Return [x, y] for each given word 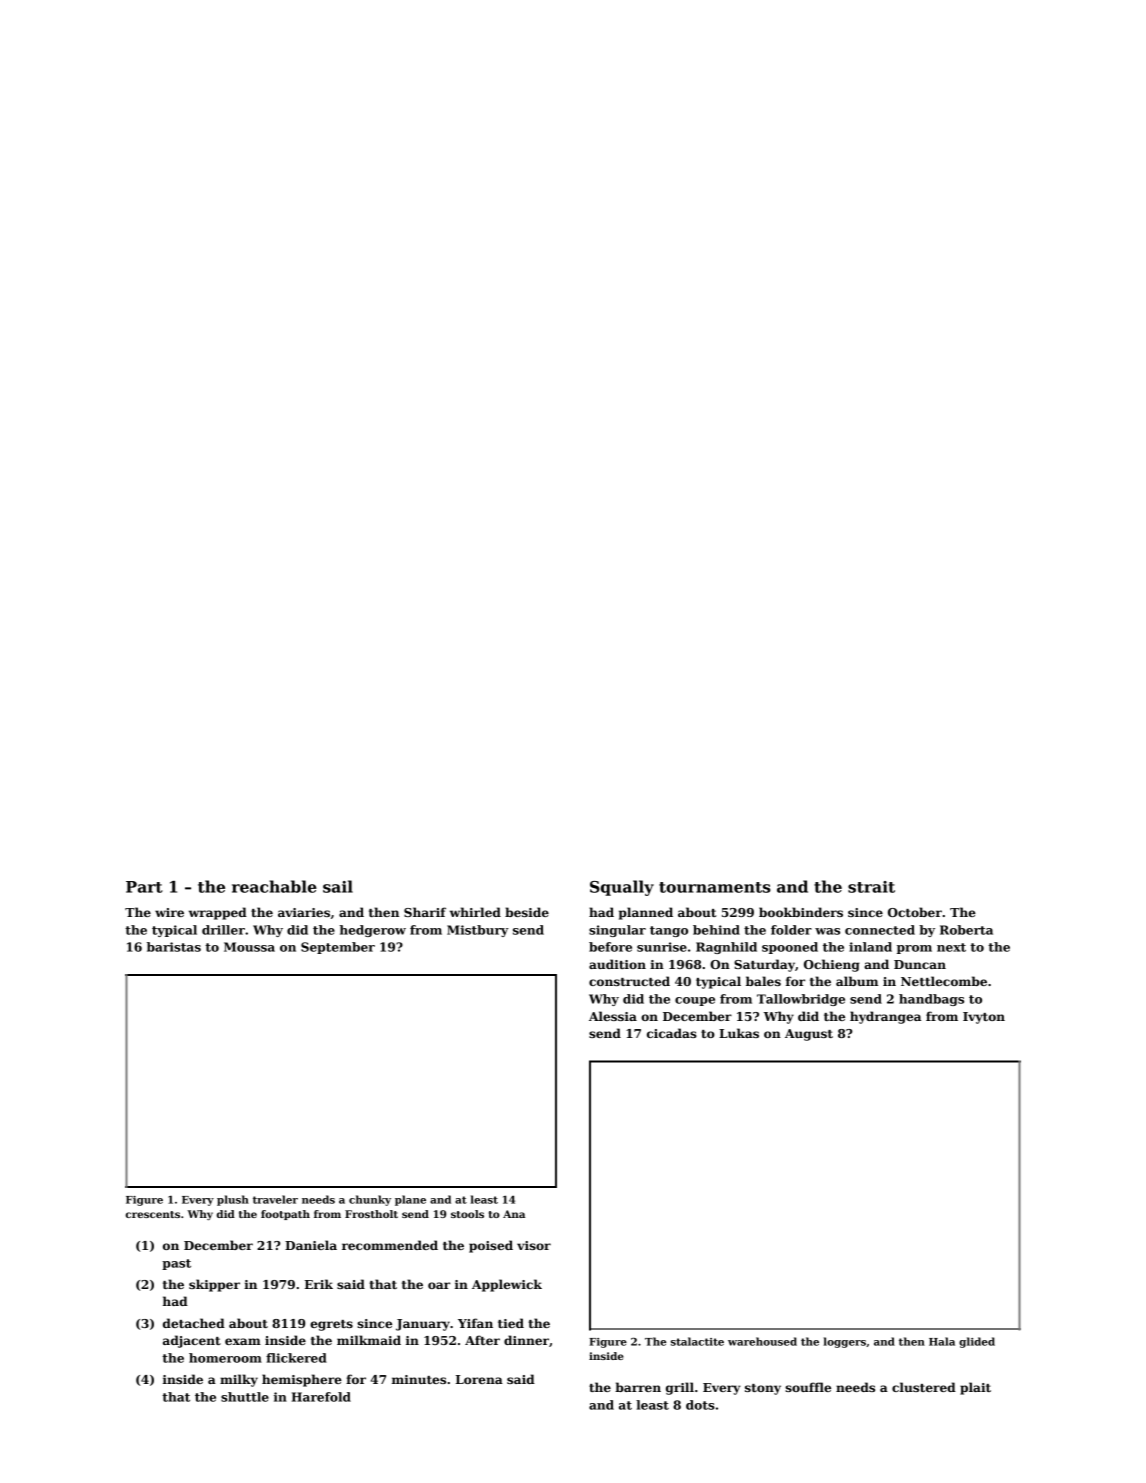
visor [534, 1245]
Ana [514, 1214]
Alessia [613, 1016]
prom [914, 949]
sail [338, 886]
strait [871, 887]
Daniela [311, 1245]
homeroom [225, 1358]
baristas [174, 947]
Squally [622, 888]
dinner [526, 1340]
